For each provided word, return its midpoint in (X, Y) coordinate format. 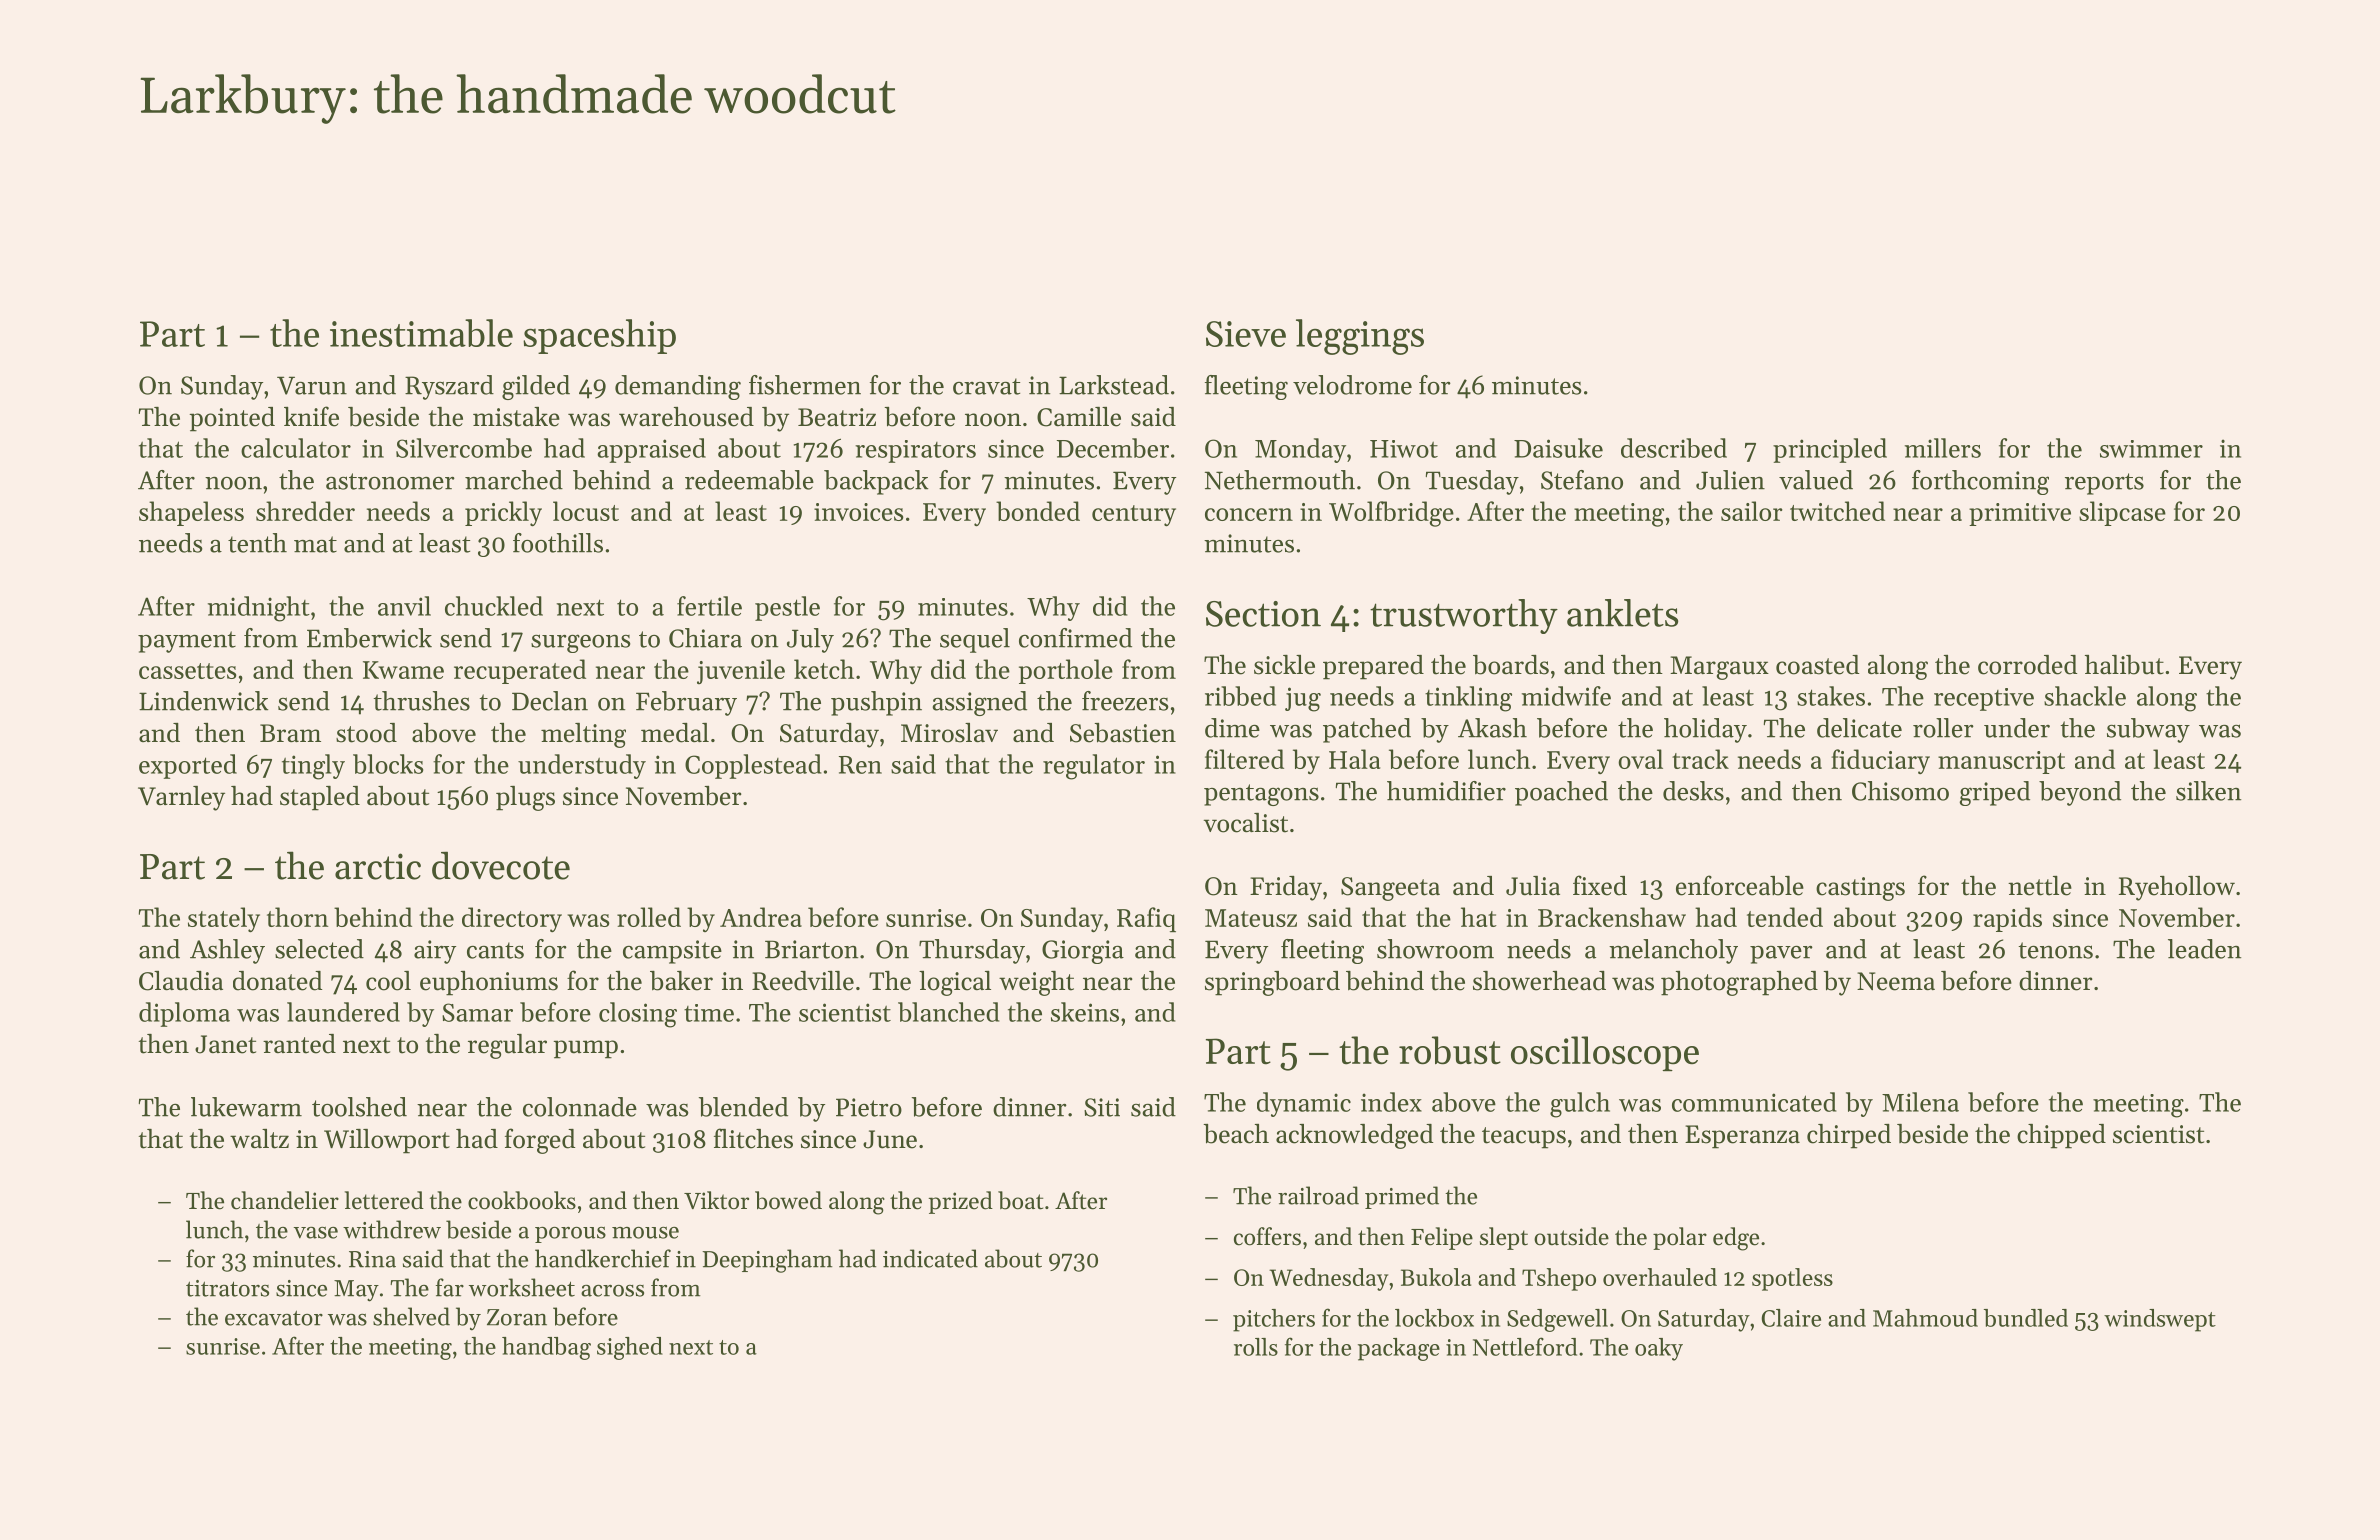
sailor (1751, 511)
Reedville (803, 981)
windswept (2160, 1320)
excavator (274, 1318)
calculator (296, 448)
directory (512, 919)
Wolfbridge (1391, 514)
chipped (2061, 1136)
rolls (1256, 1347)
